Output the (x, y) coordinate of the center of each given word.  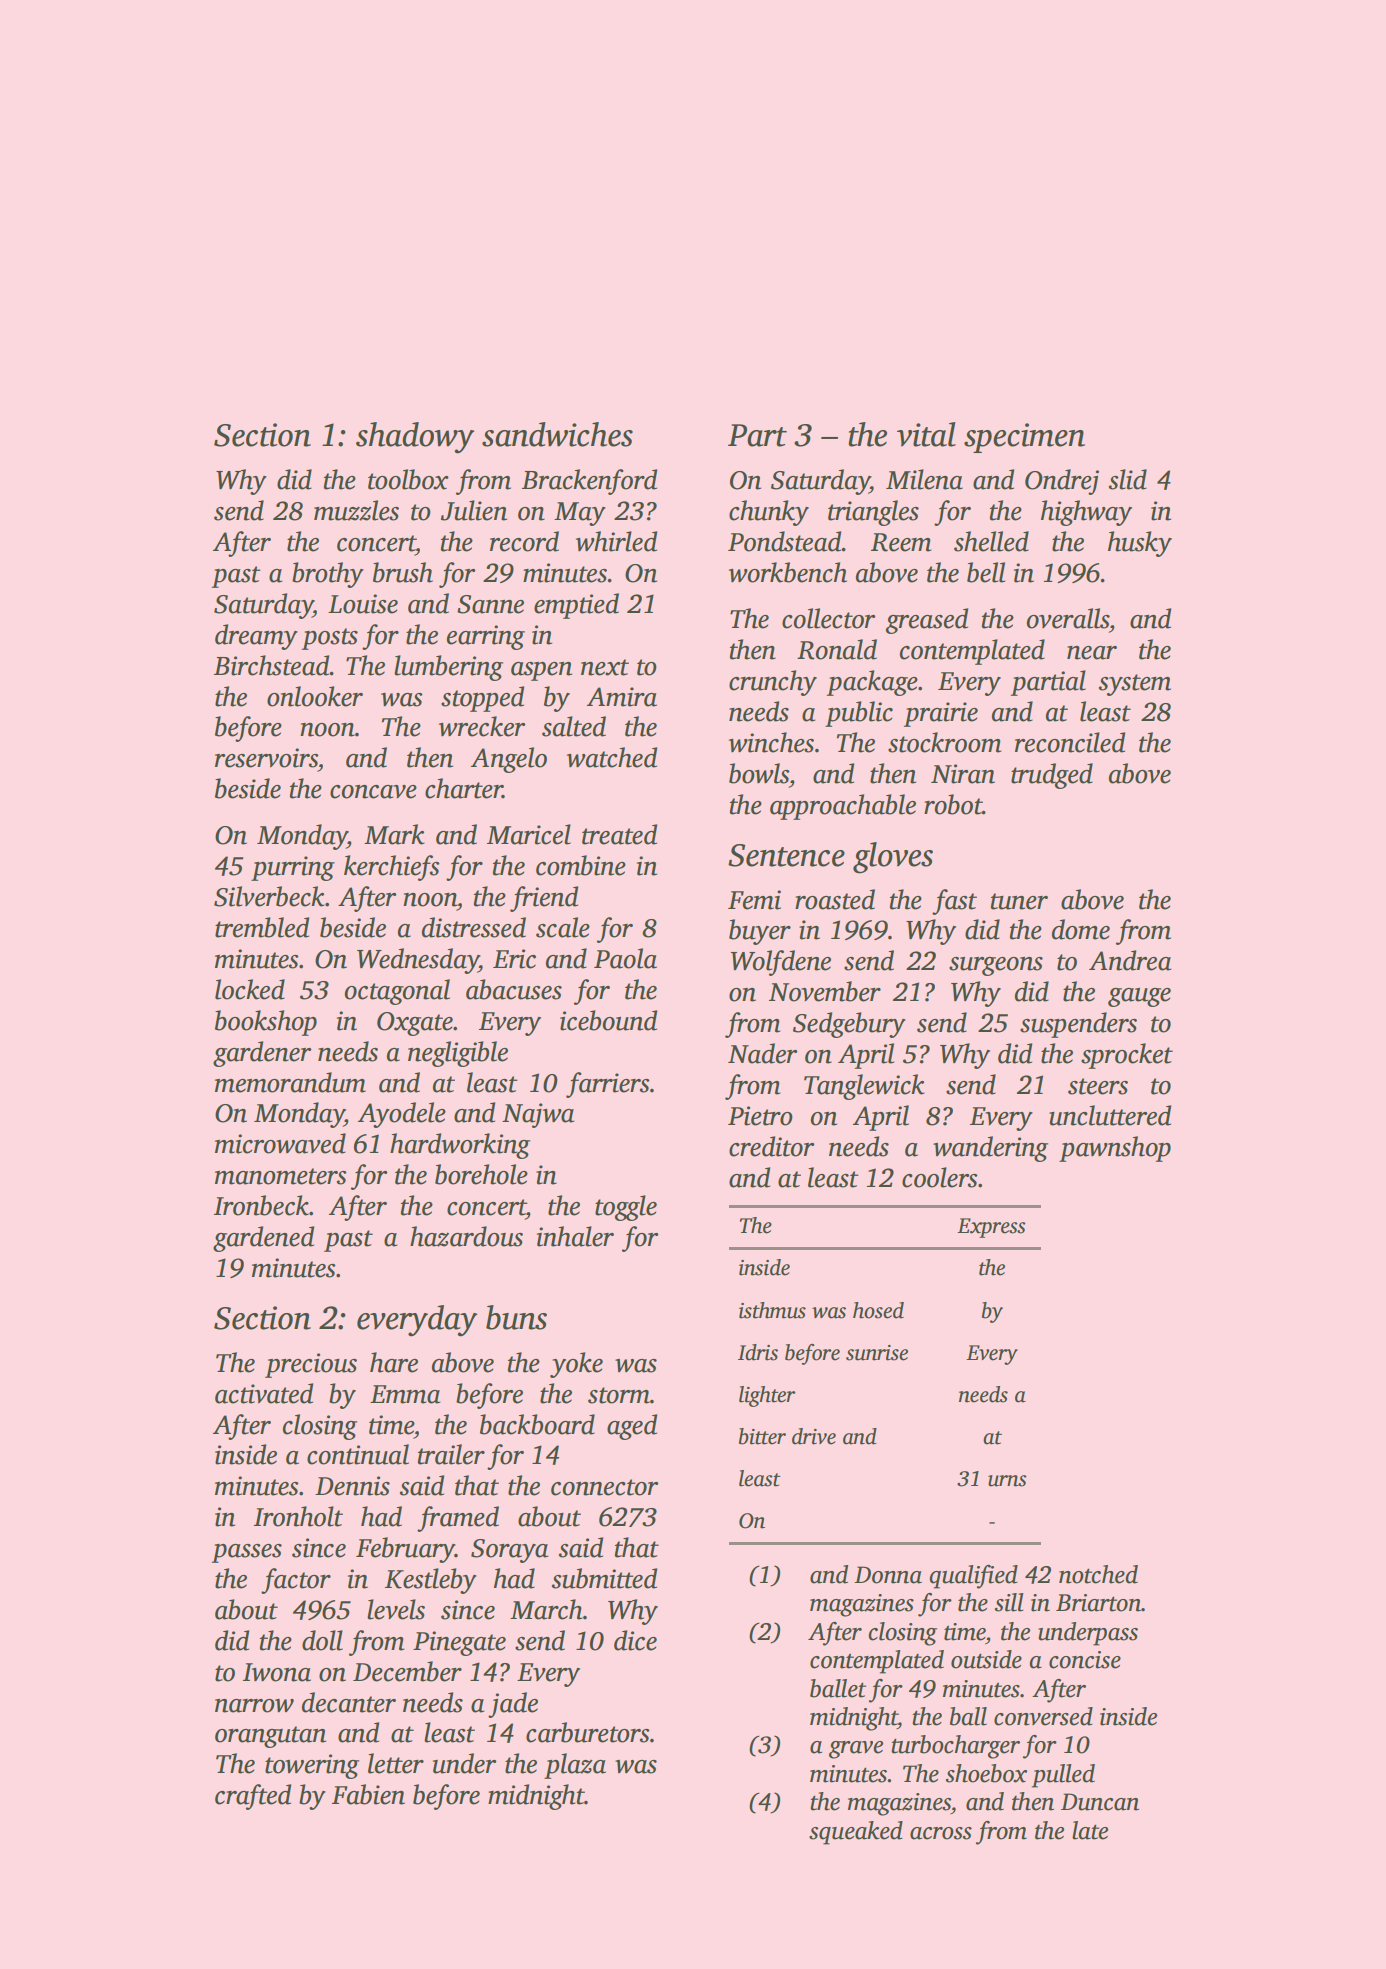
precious (311, 1365)
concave (373, 792)
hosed (878, 1310)
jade (513, 1705)
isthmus (772, 1310)
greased (927, 621)
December (407, 1671)
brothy (328, 575)
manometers (281, 1176)
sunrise (877, 1353)
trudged (1052, 776)
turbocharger (955, 1747)
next (605, 667)
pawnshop (1115, 1149)
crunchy (773, 683)
